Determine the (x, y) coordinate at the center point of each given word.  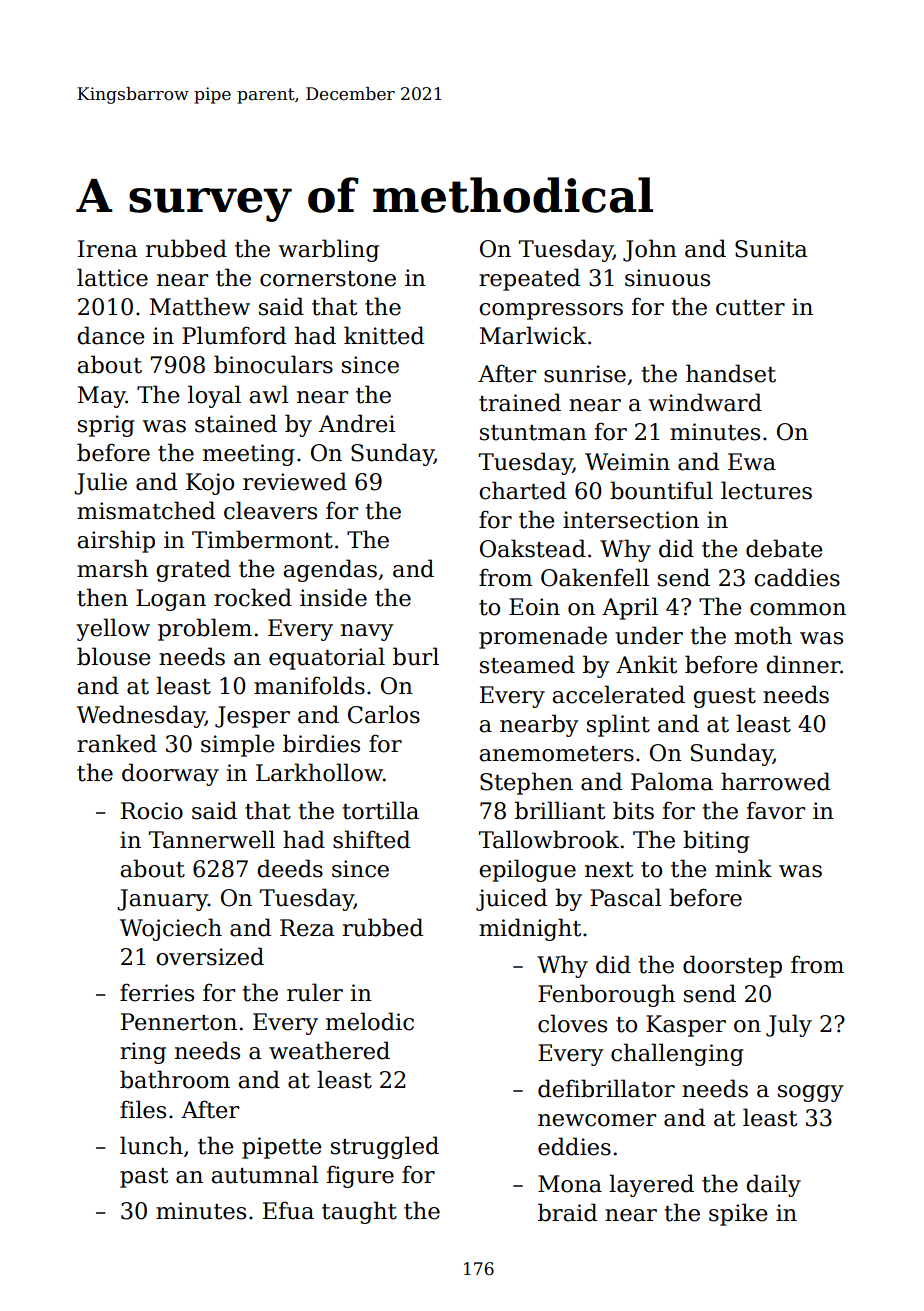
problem (205, 629)
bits (633, 810)
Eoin (534, 607)
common (798, 609)
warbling (329, 250)
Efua (288, 1210)
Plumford (234, 335)
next (609, 870)
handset (731, 373)
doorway (170, 774)
